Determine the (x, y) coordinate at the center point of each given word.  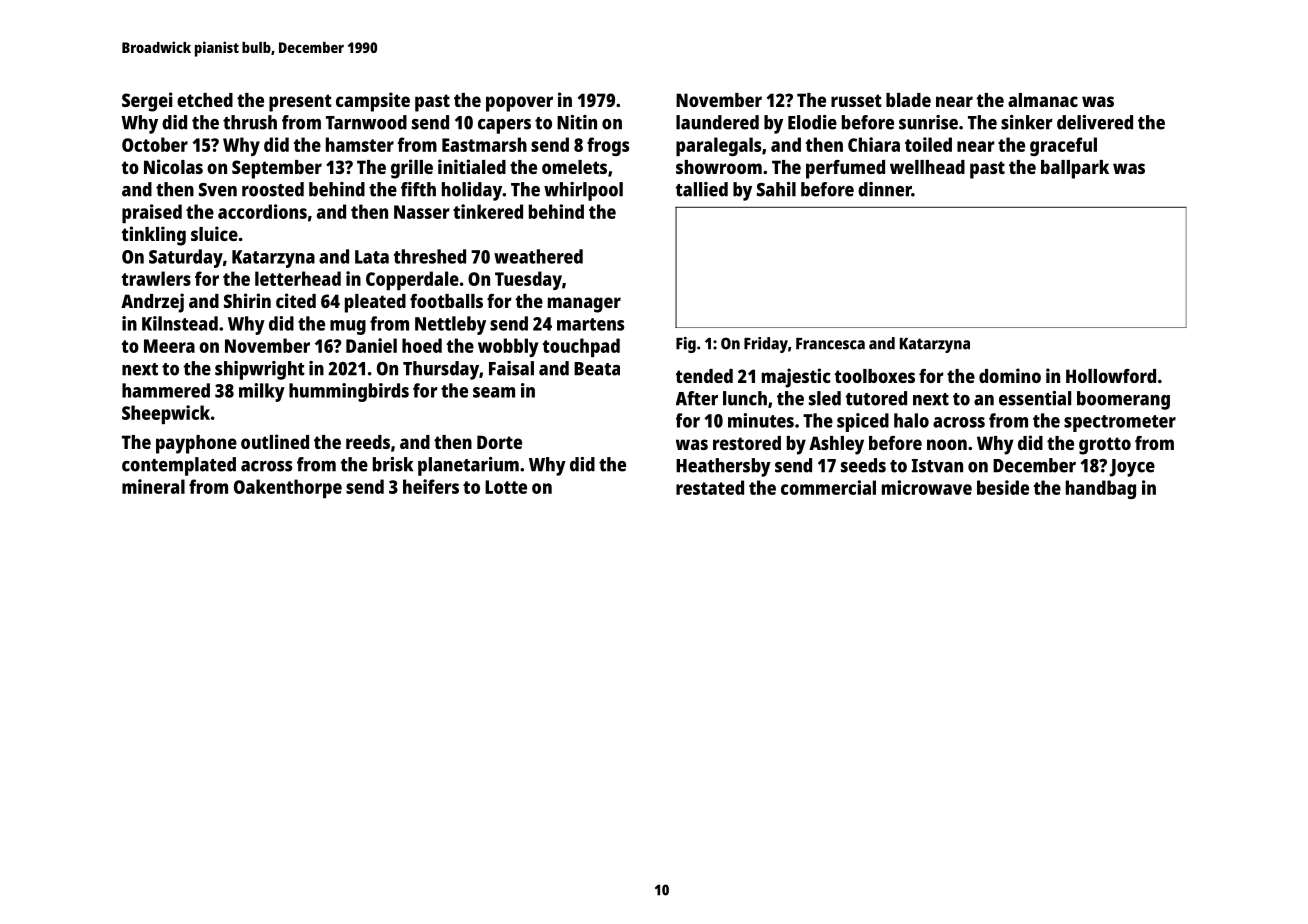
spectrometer (1120, 423)
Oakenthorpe (288, 488)
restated (710, 487)
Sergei (147, 102)
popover (519, 104)
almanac (1043, 100)
